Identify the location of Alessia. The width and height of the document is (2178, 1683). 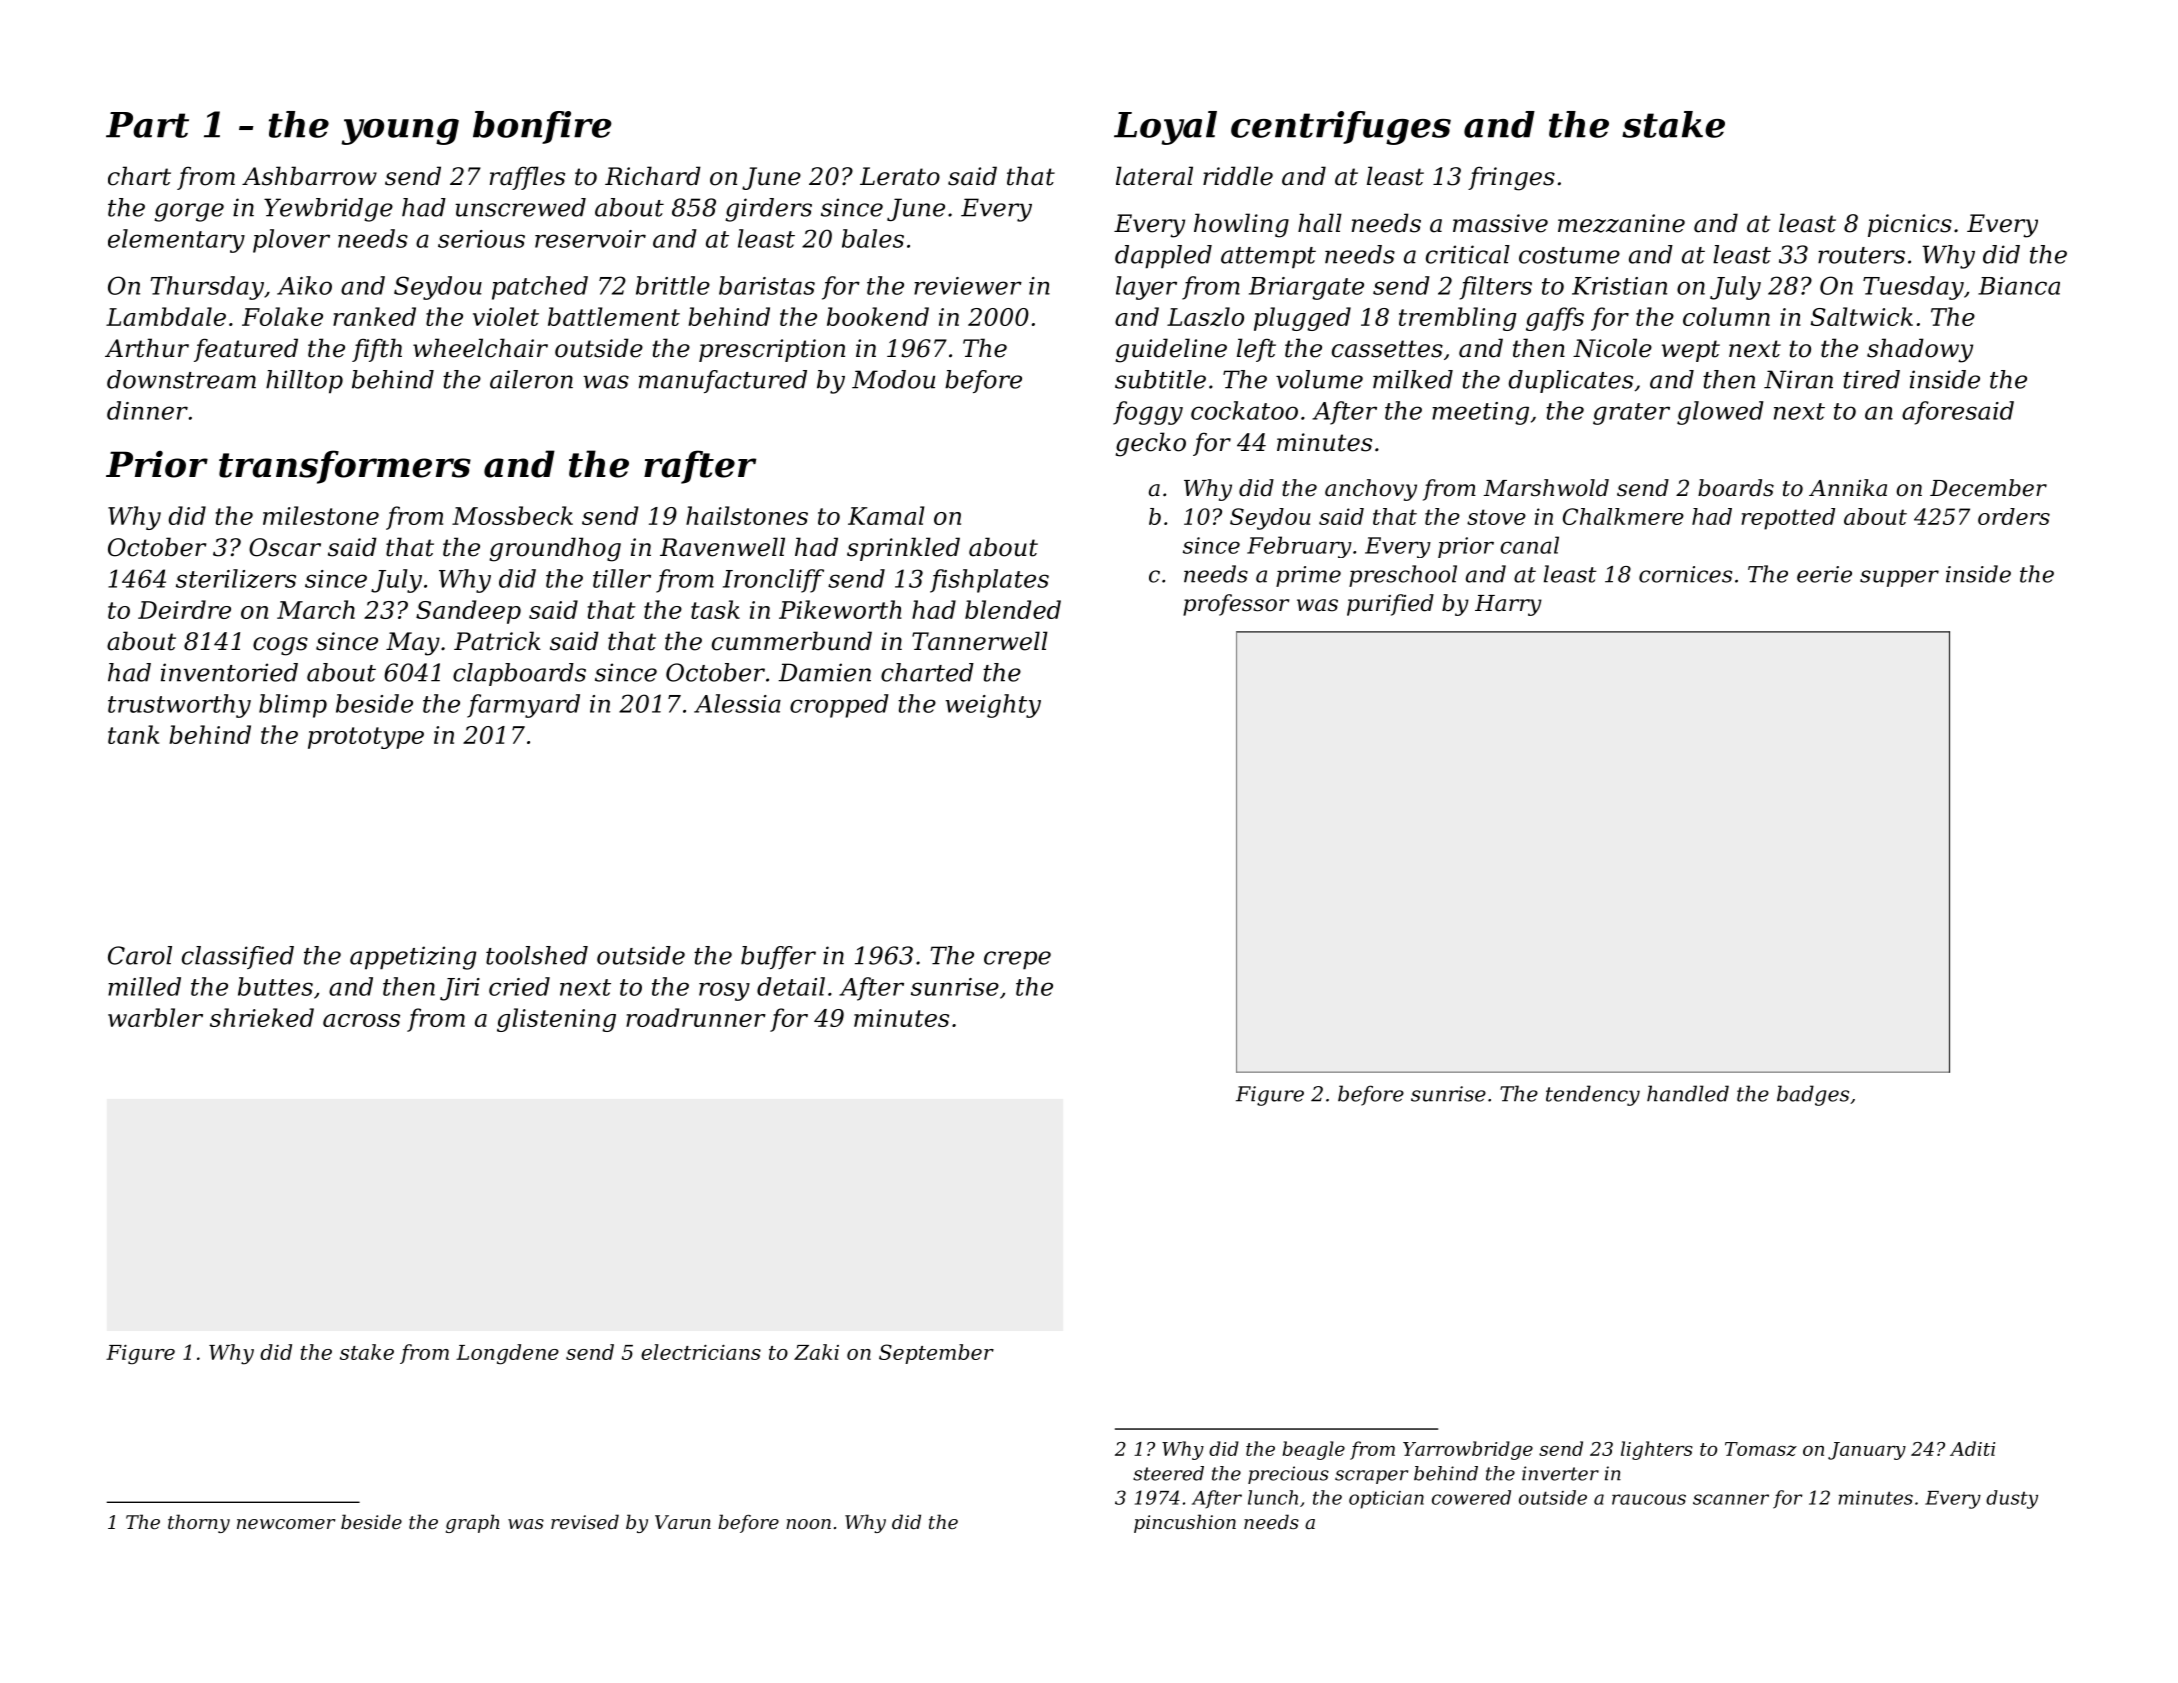
(737, 703).
